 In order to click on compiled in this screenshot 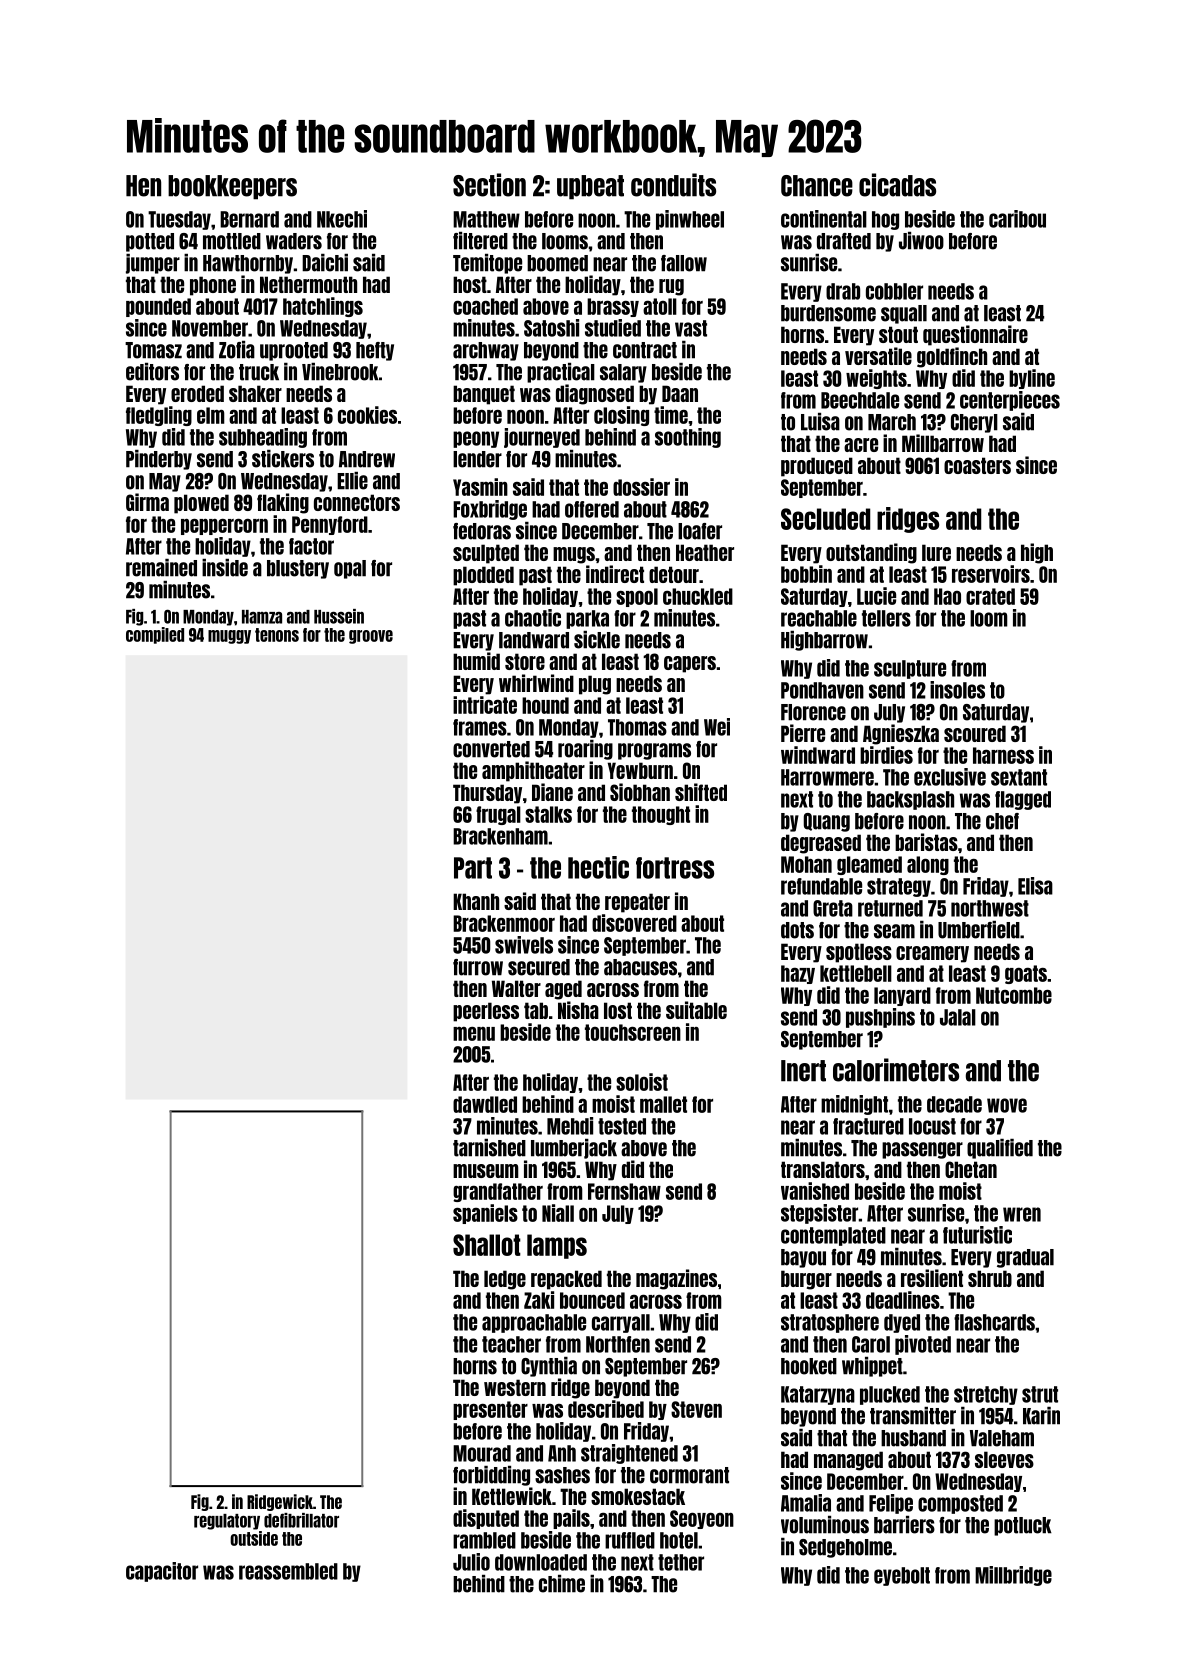, I will do `click(155, 635)`.
